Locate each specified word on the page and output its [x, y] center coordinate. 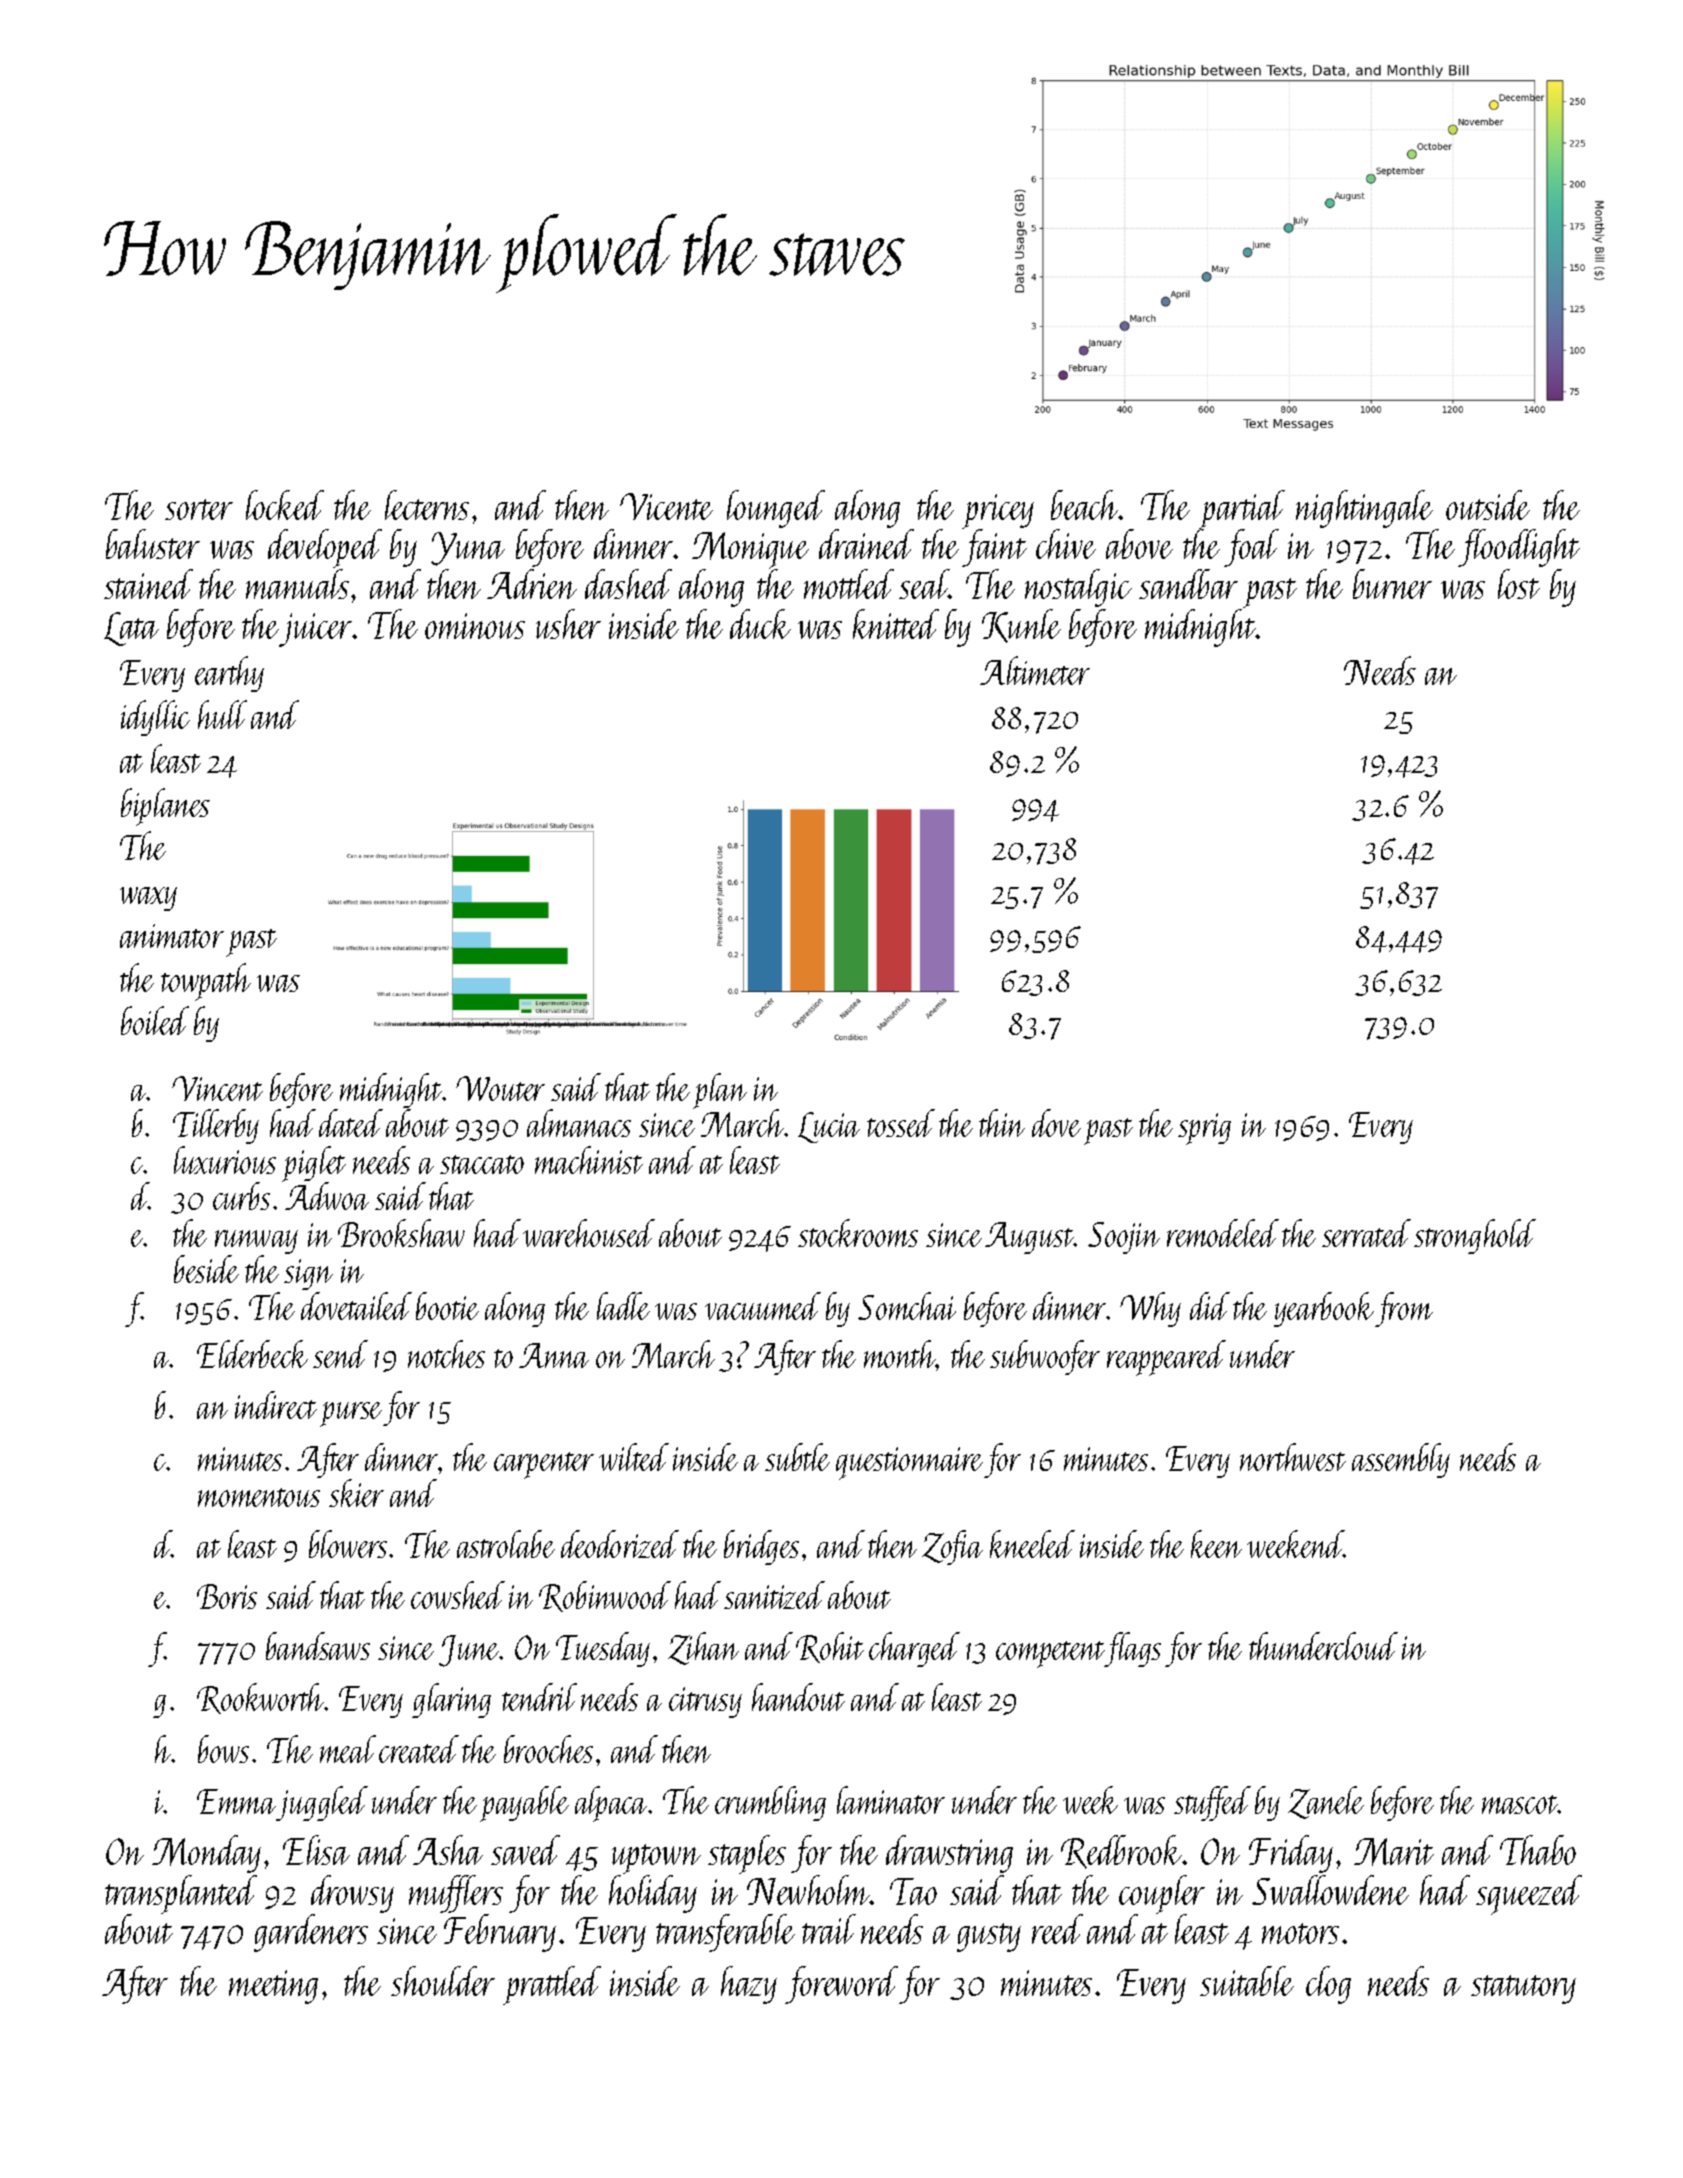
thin [1002, 1123]
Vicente [666, 506]
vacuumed [763, 1306]
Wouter [500, 1088]
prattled [552, 1985]
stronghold [1475, 1236]
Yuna [468, 549]
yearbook [1324, 1309]
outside [1488, 505]
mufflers [456, 1894]
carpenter [544, 1465]
